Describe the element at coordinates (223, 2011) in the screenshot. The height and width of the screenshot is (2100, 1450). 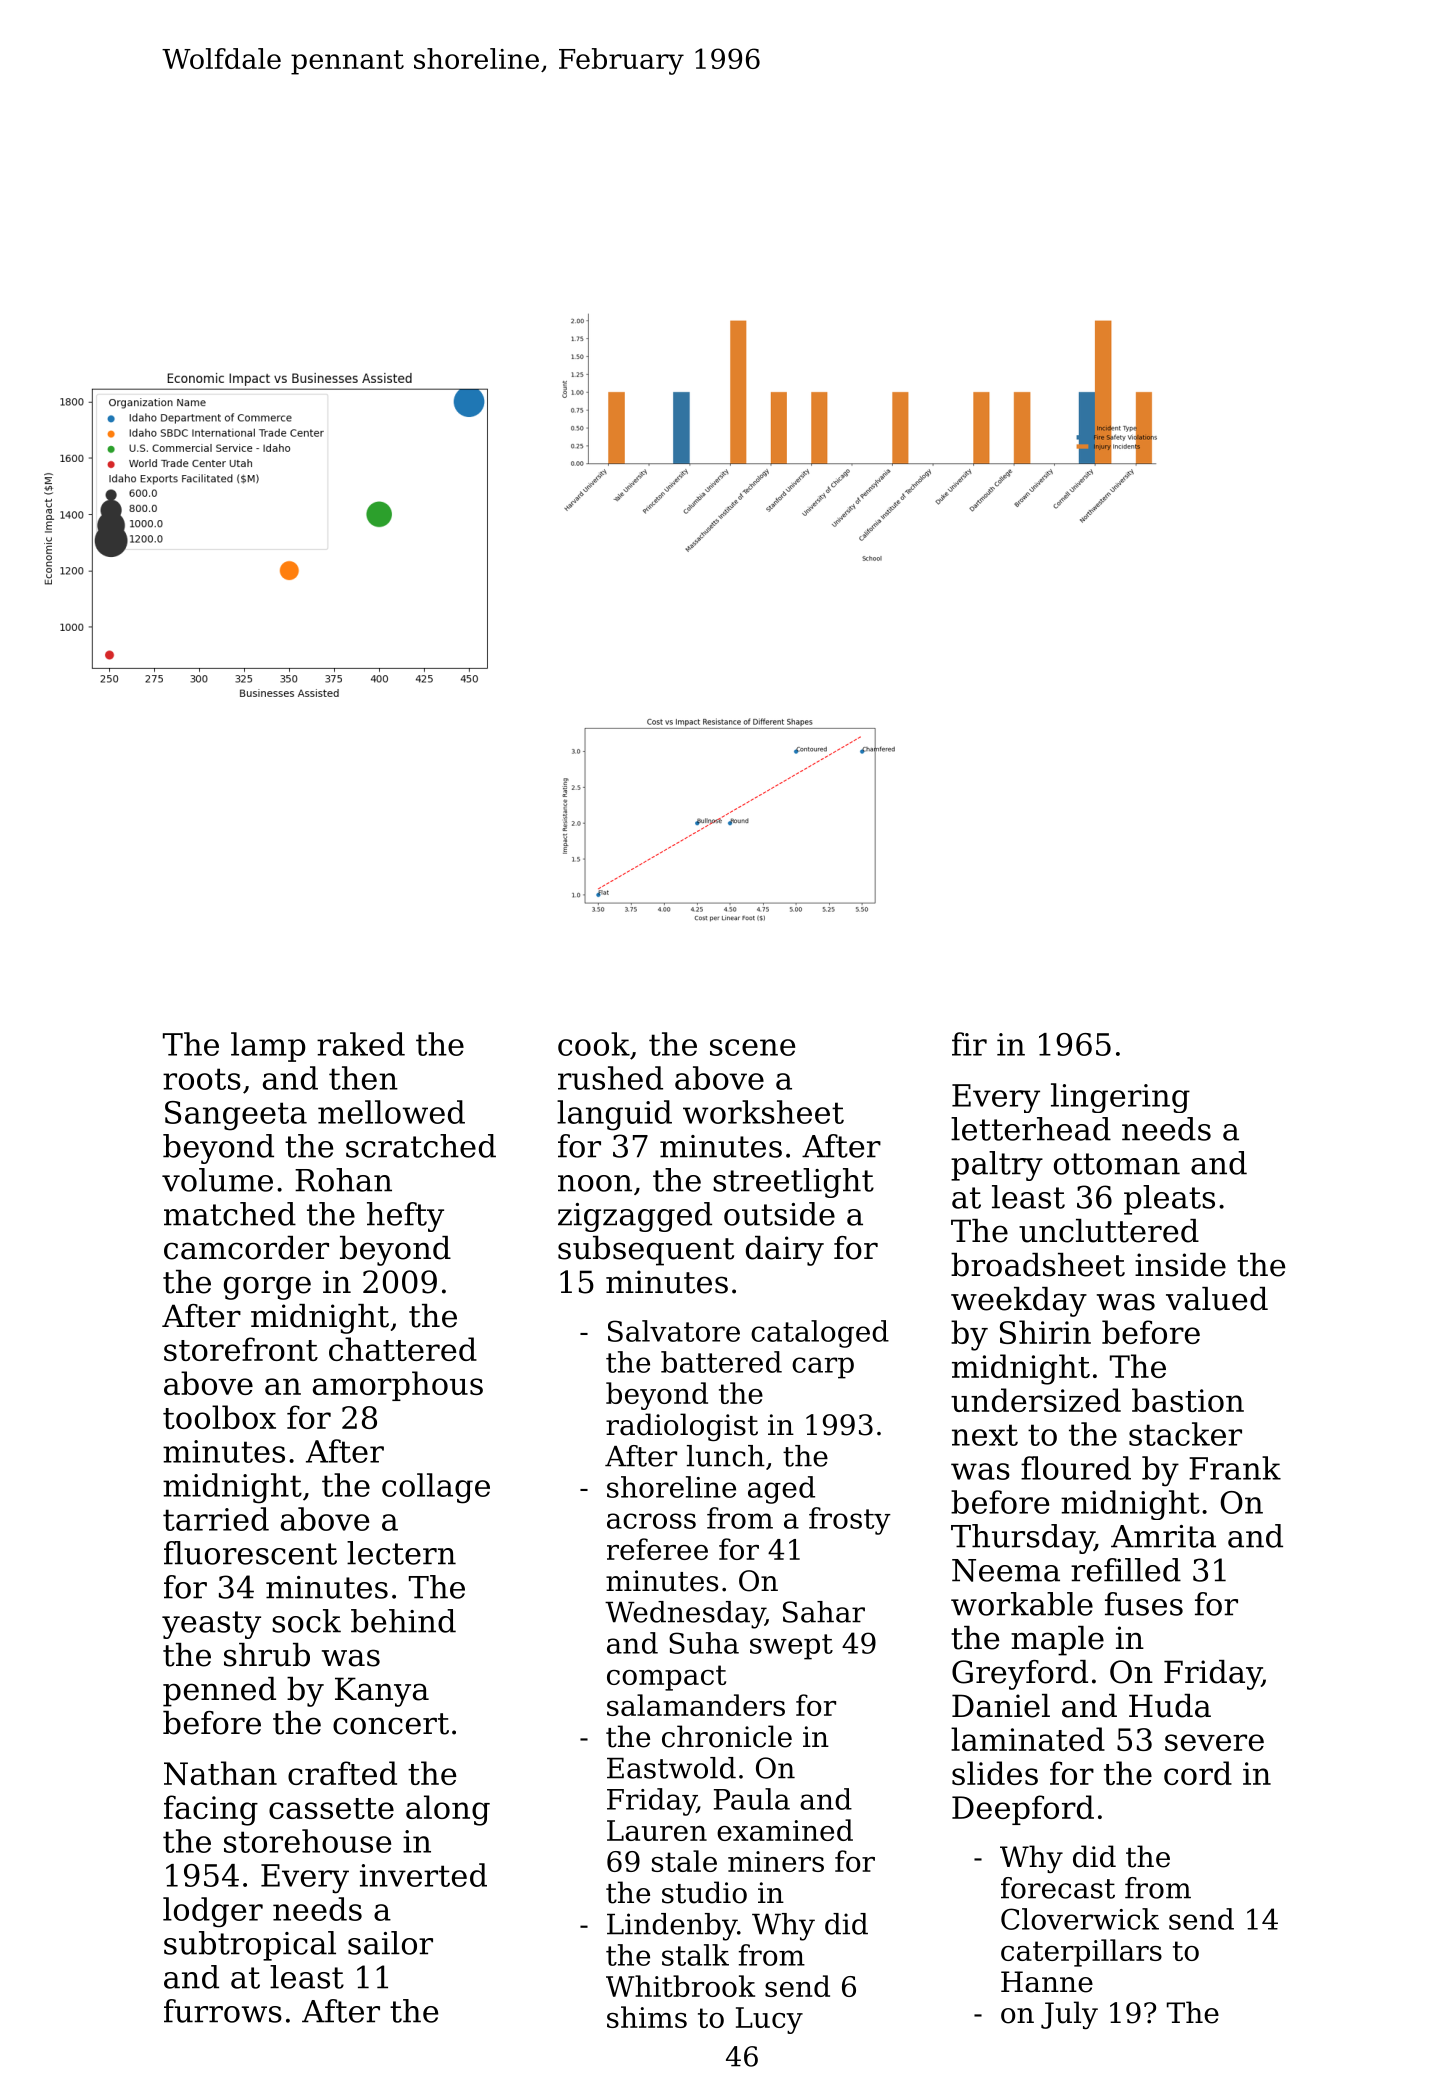
I see `furrows` at that location.
